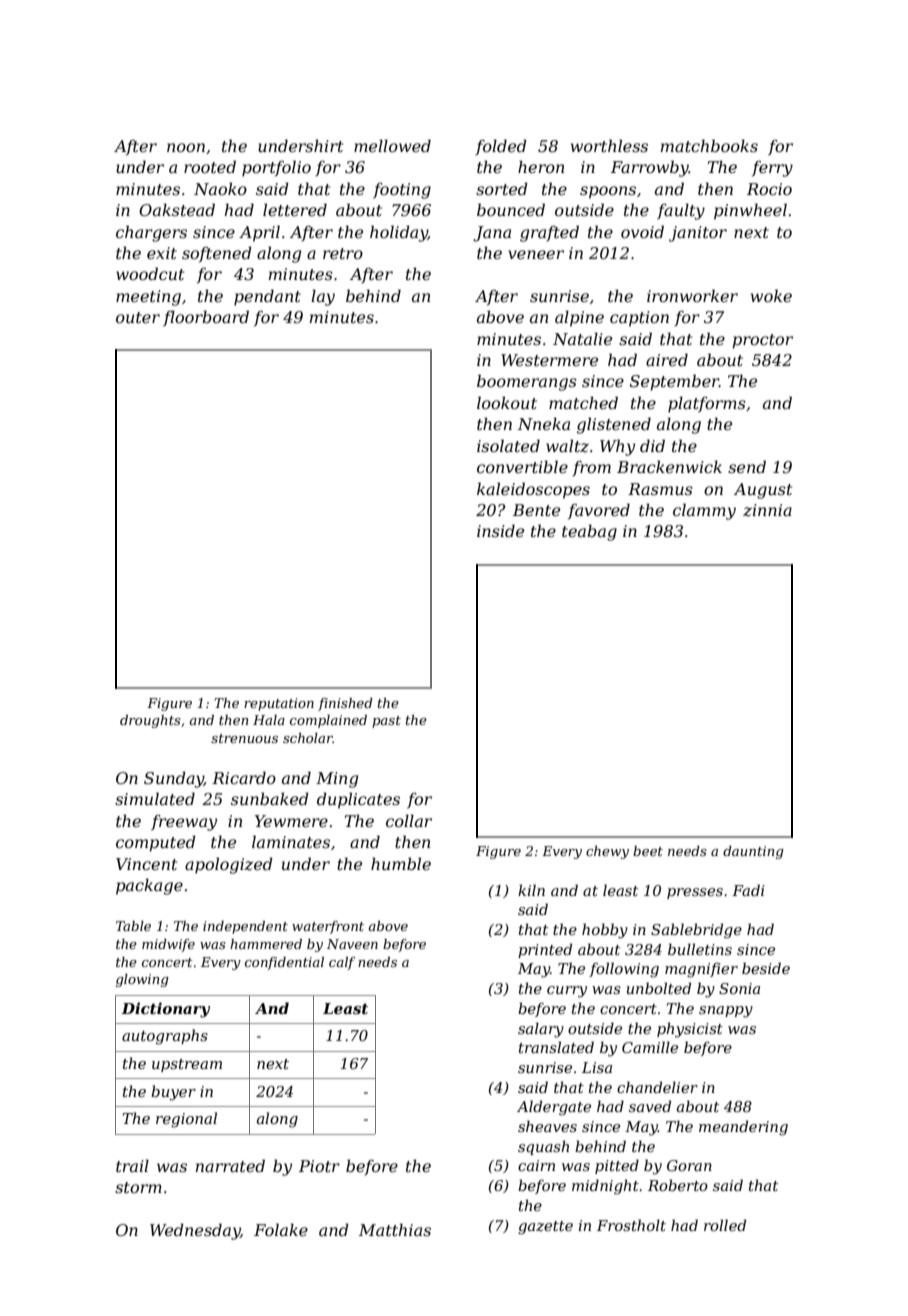  Describe the element at coordinates (195, 1231) in the image. I see `Wednesday` at that location.
